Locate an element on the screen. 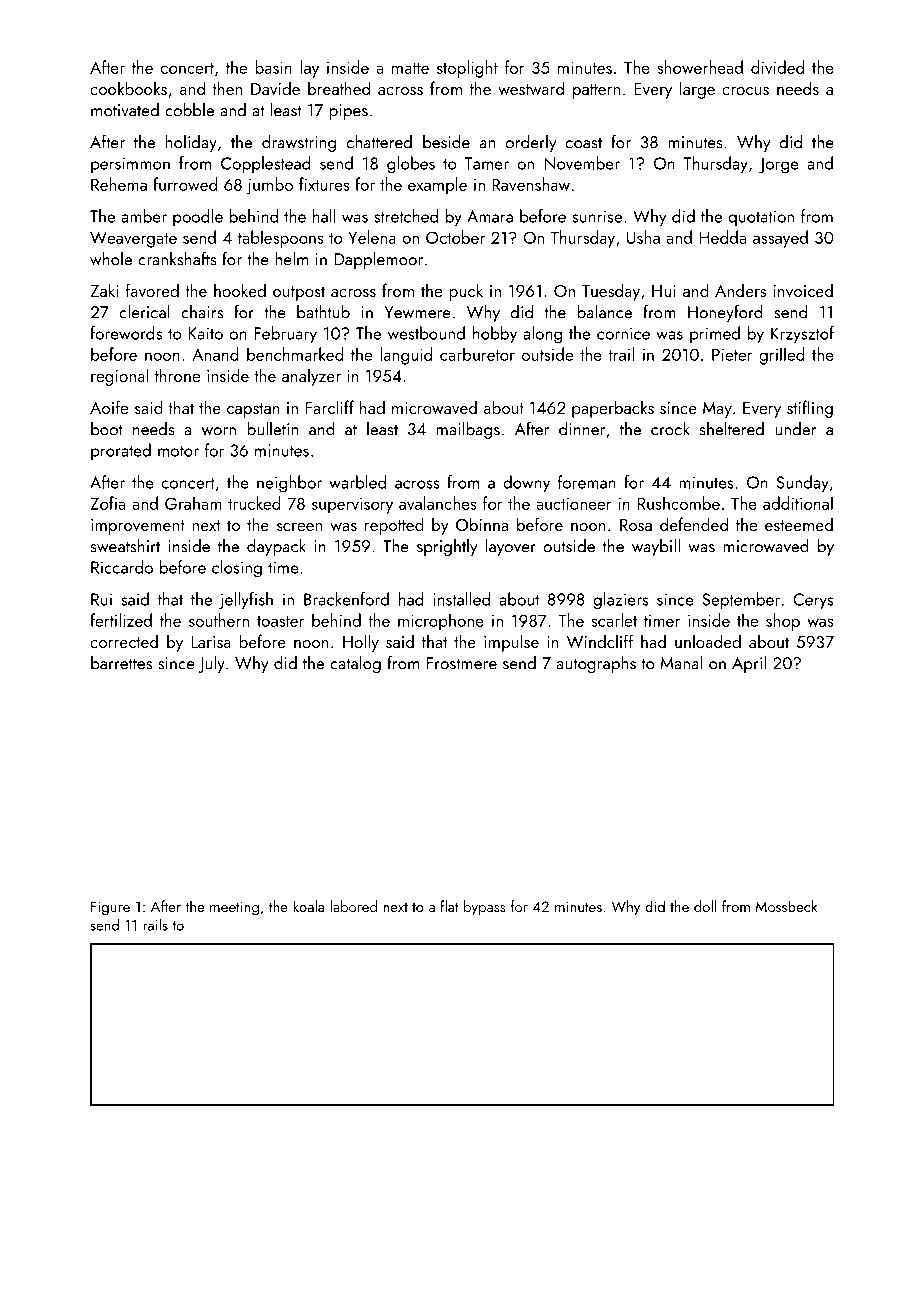 Image resolution: width=924 pixels, height=1314 pixels. mailbags is located at coordinates (468, 430).
